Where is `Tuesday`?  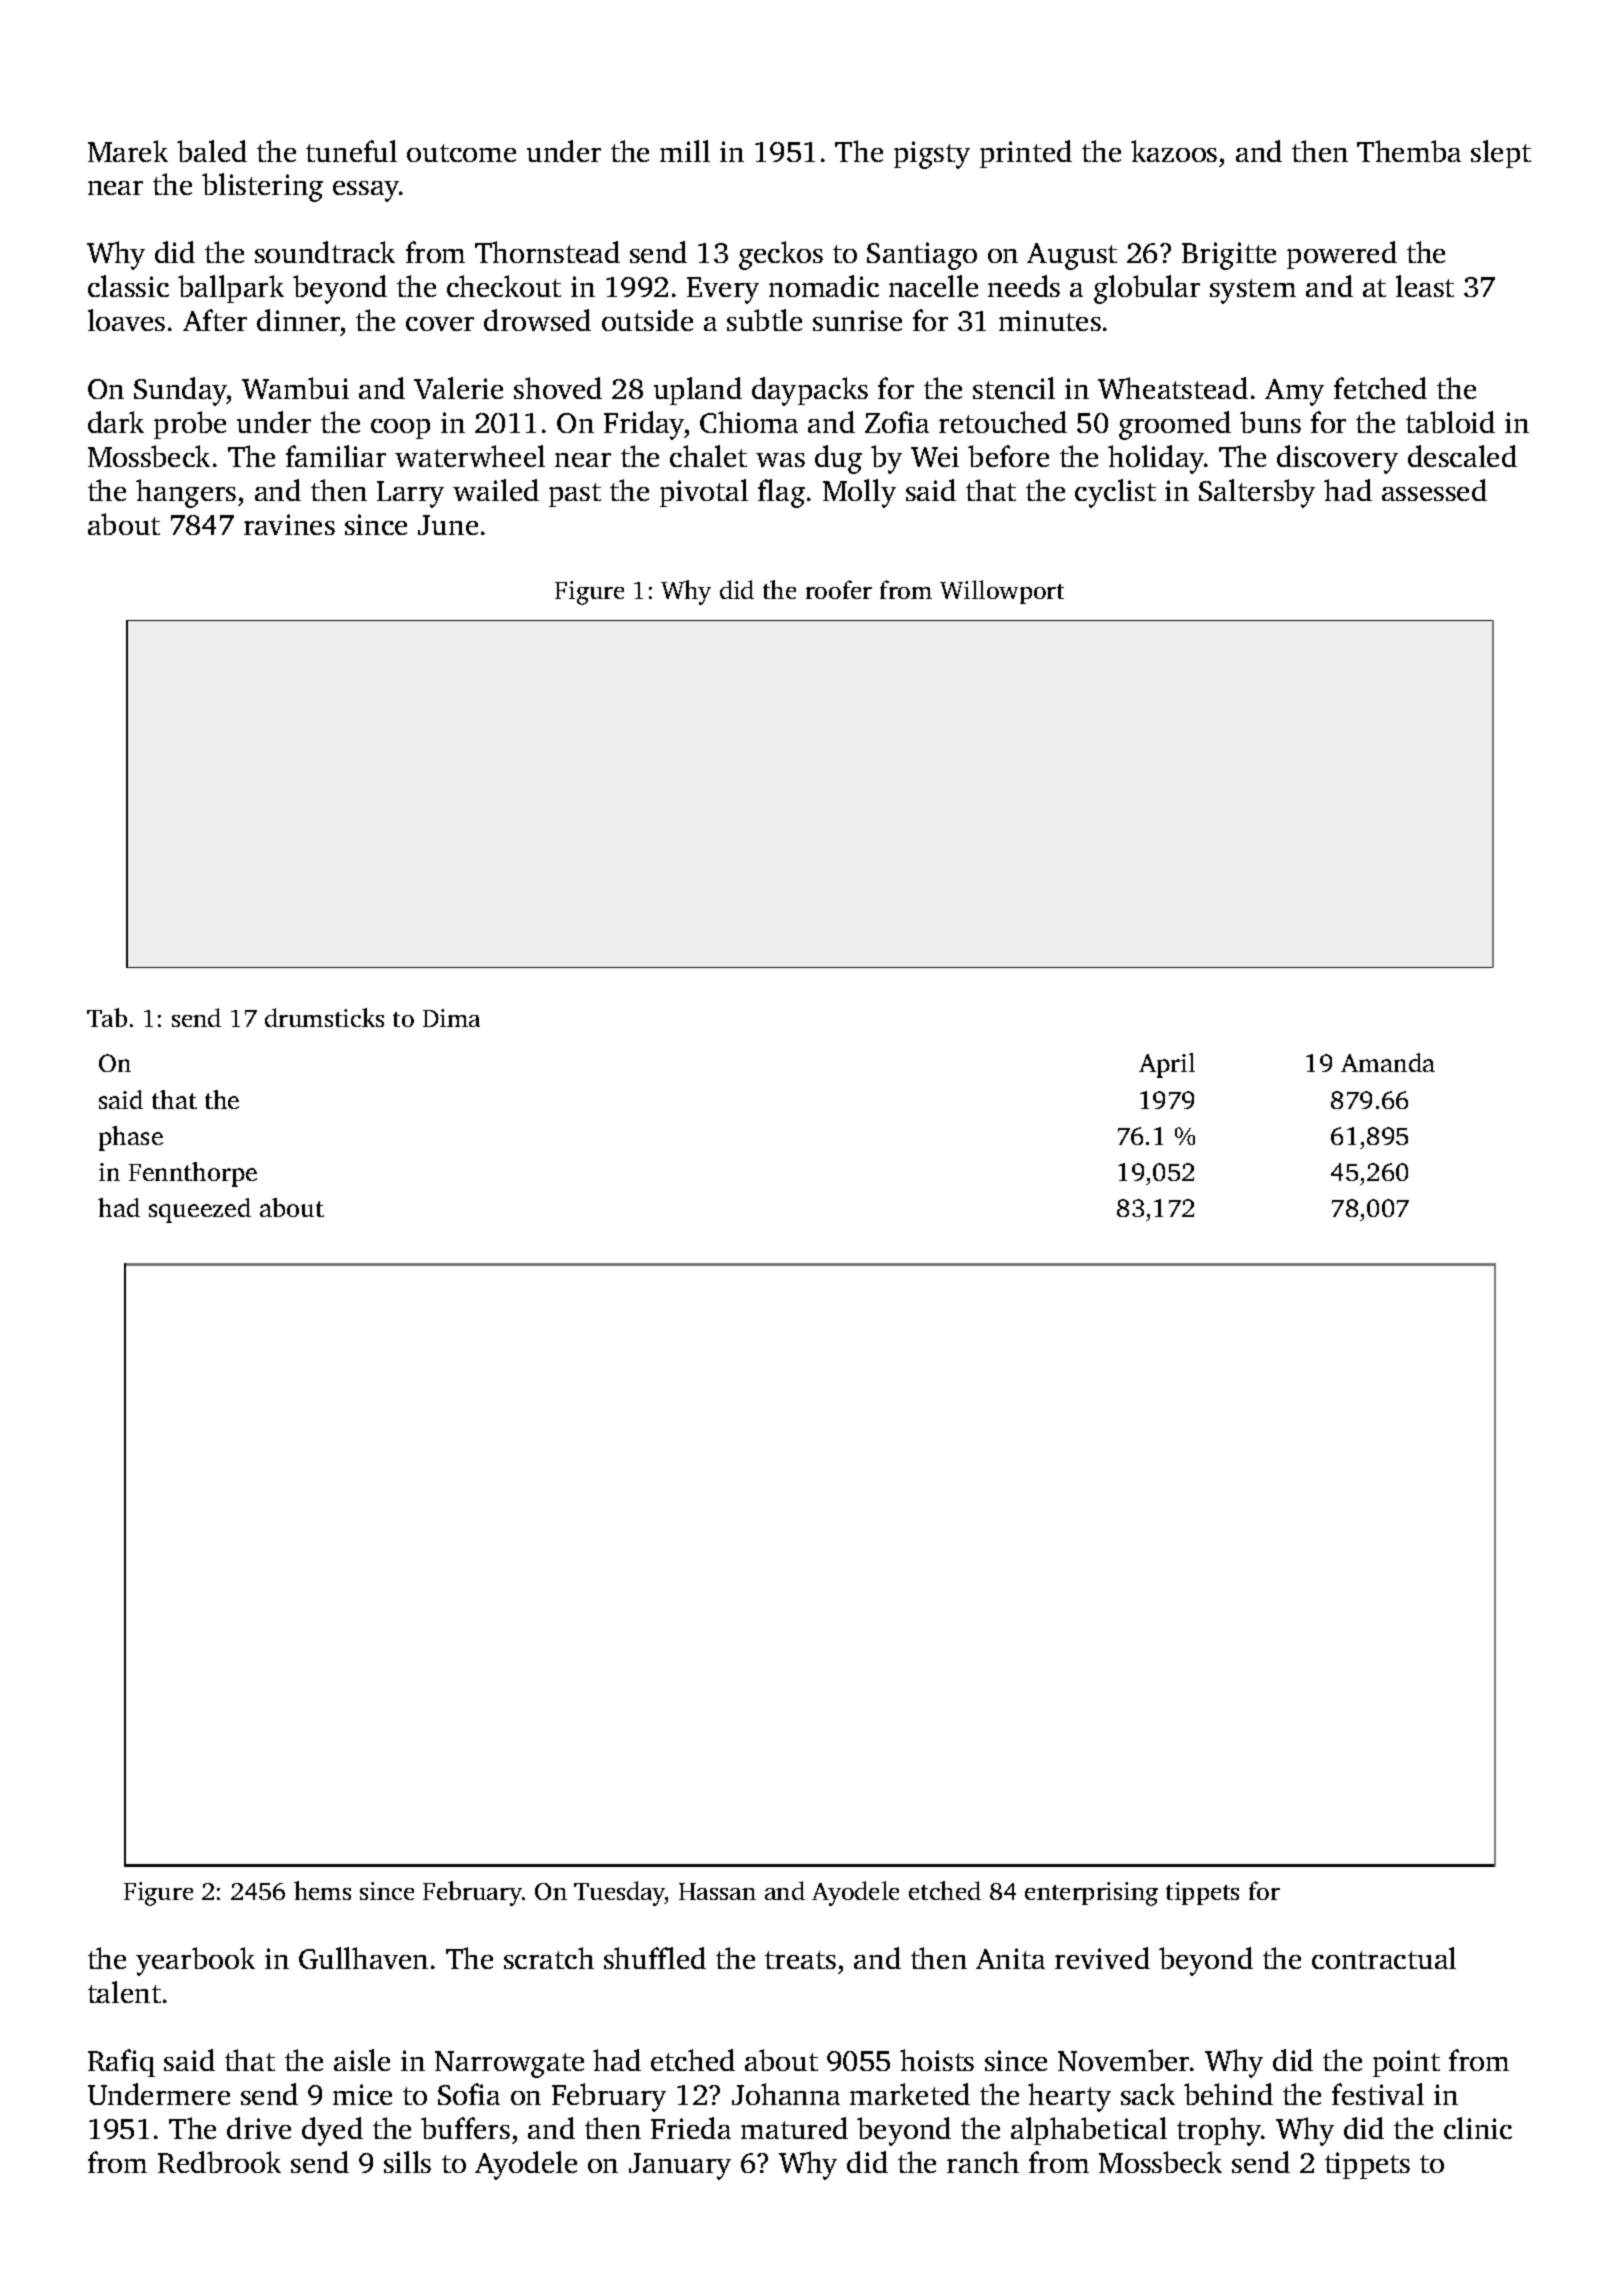 Tuesday is located at coordinates (619, 1893).
